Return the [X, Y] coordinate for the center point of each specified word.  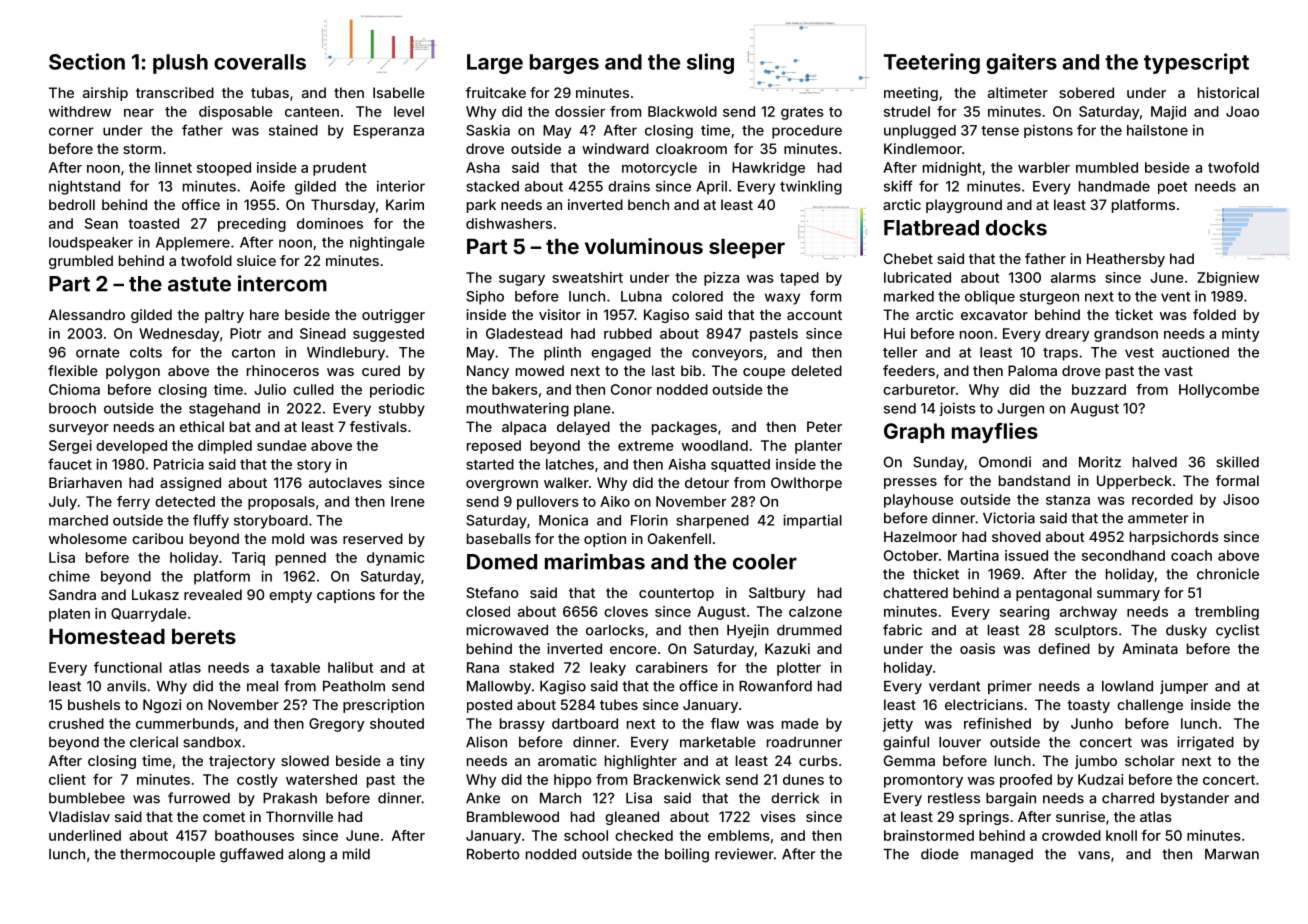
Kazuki [787, 648]
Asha [483, 167]
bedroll [72, 204]
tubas [270, 92]
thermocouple [167, 855]
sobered [1086, 92]
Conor [631, 389]
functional [128, 667]
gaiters [1021, 63]
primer [1010, 687]
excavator [994, 315]
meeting [911, 94]
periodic [397, 391]
